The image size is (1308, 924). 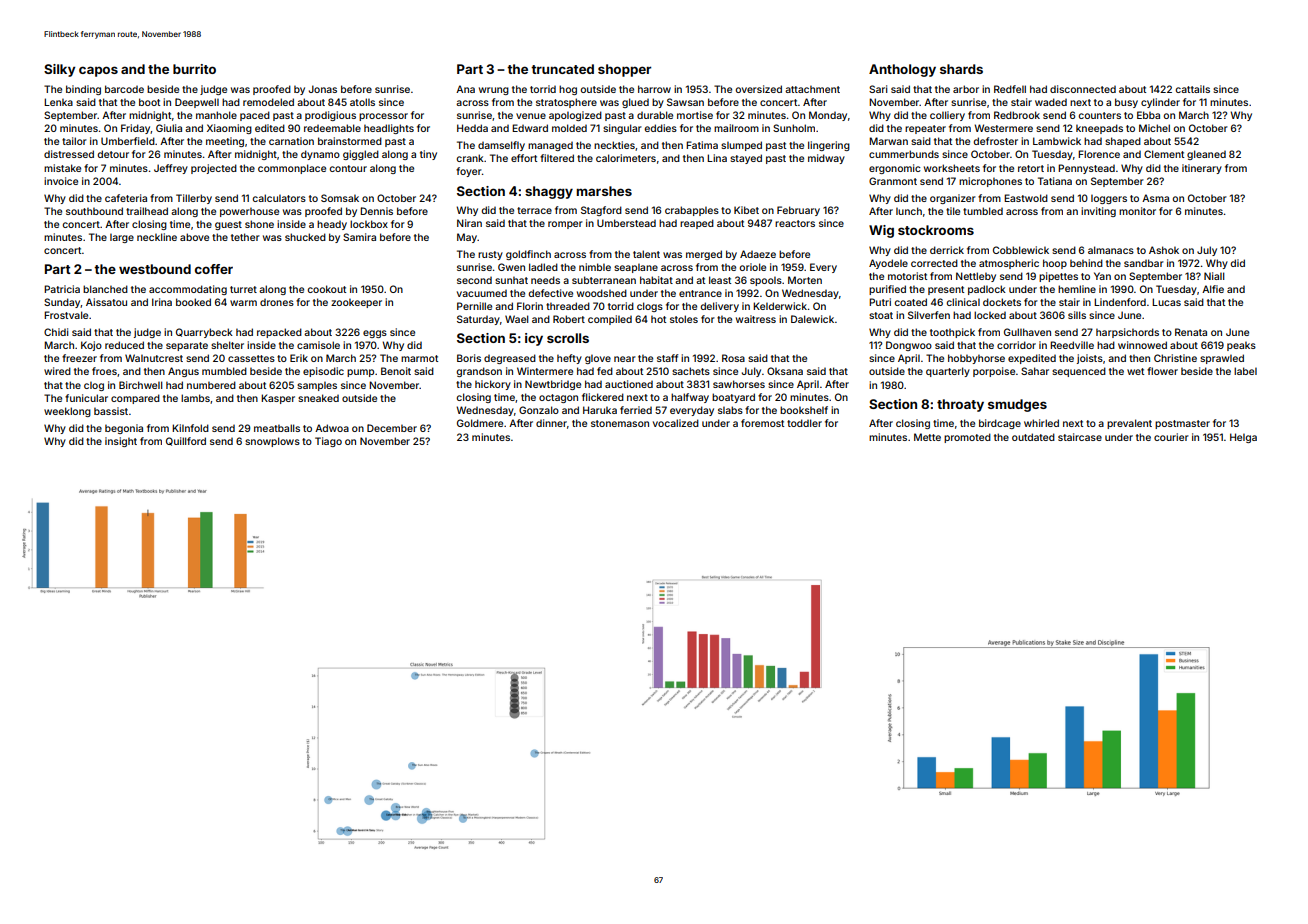 What do you see at coordinates (1206, 155) in the page?
I see `gleaned` at bounding box center [1206, 155].
